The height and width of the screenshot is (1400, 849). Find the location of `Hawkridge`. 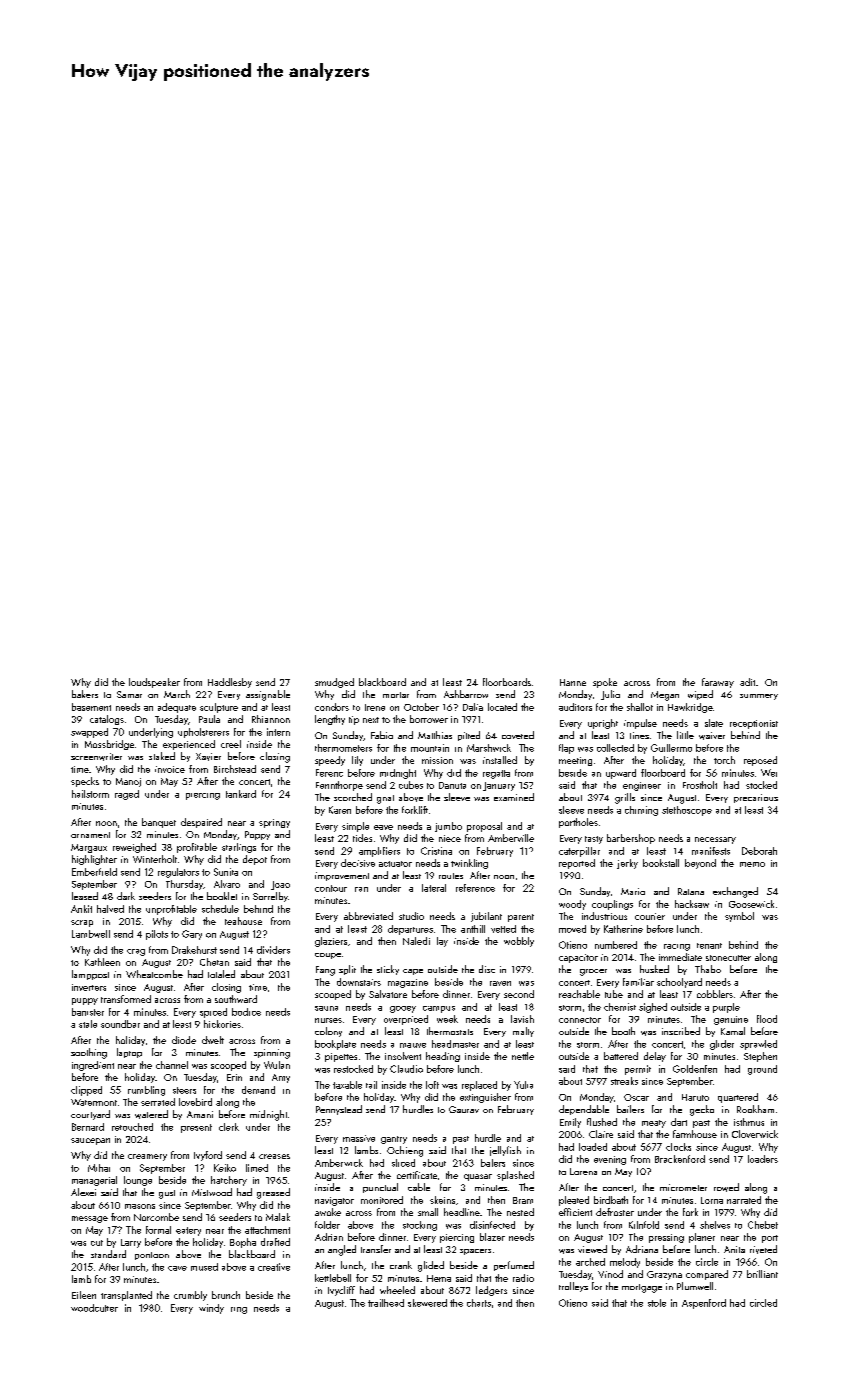

Hawkridge is located at coordinates (690, 708).
